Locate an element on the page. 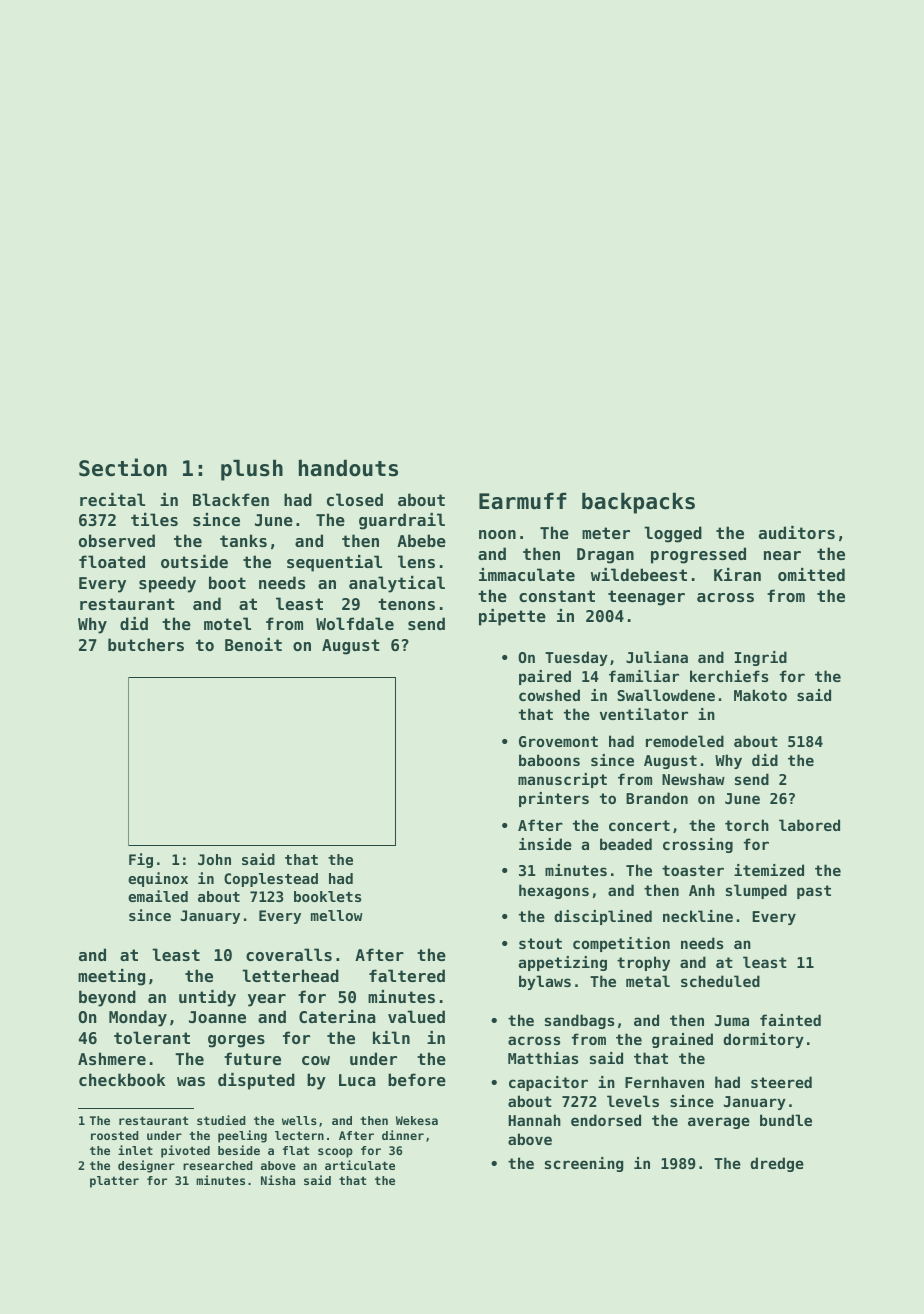 The height and width of the page is (1314, 924). Fig is located at coordinates (141, 860).
